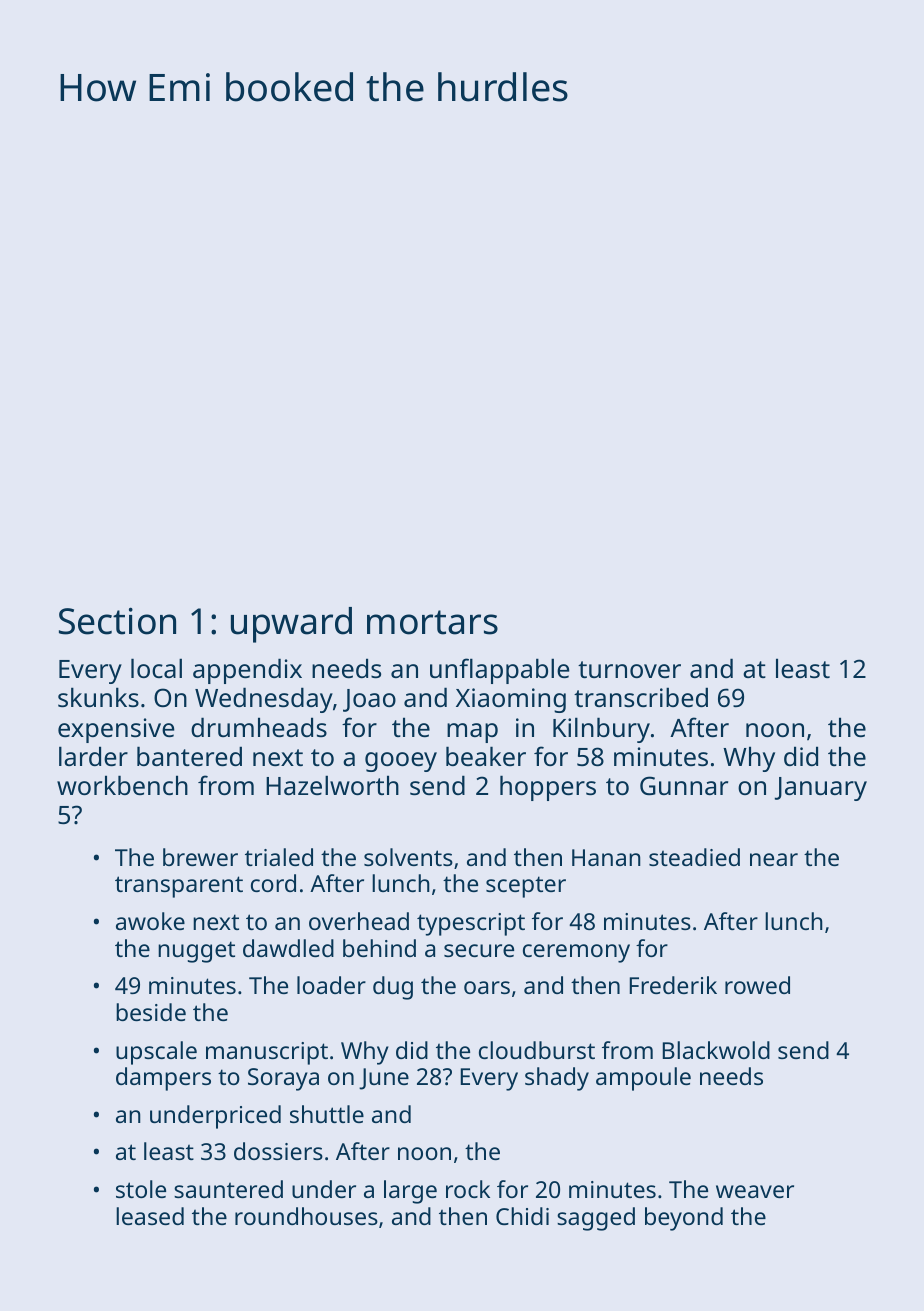 This document has height=1311, width=924. What do you see at coordinates (757, 985) in the document?
I see `rowed` at bounding box center [757, 985].
